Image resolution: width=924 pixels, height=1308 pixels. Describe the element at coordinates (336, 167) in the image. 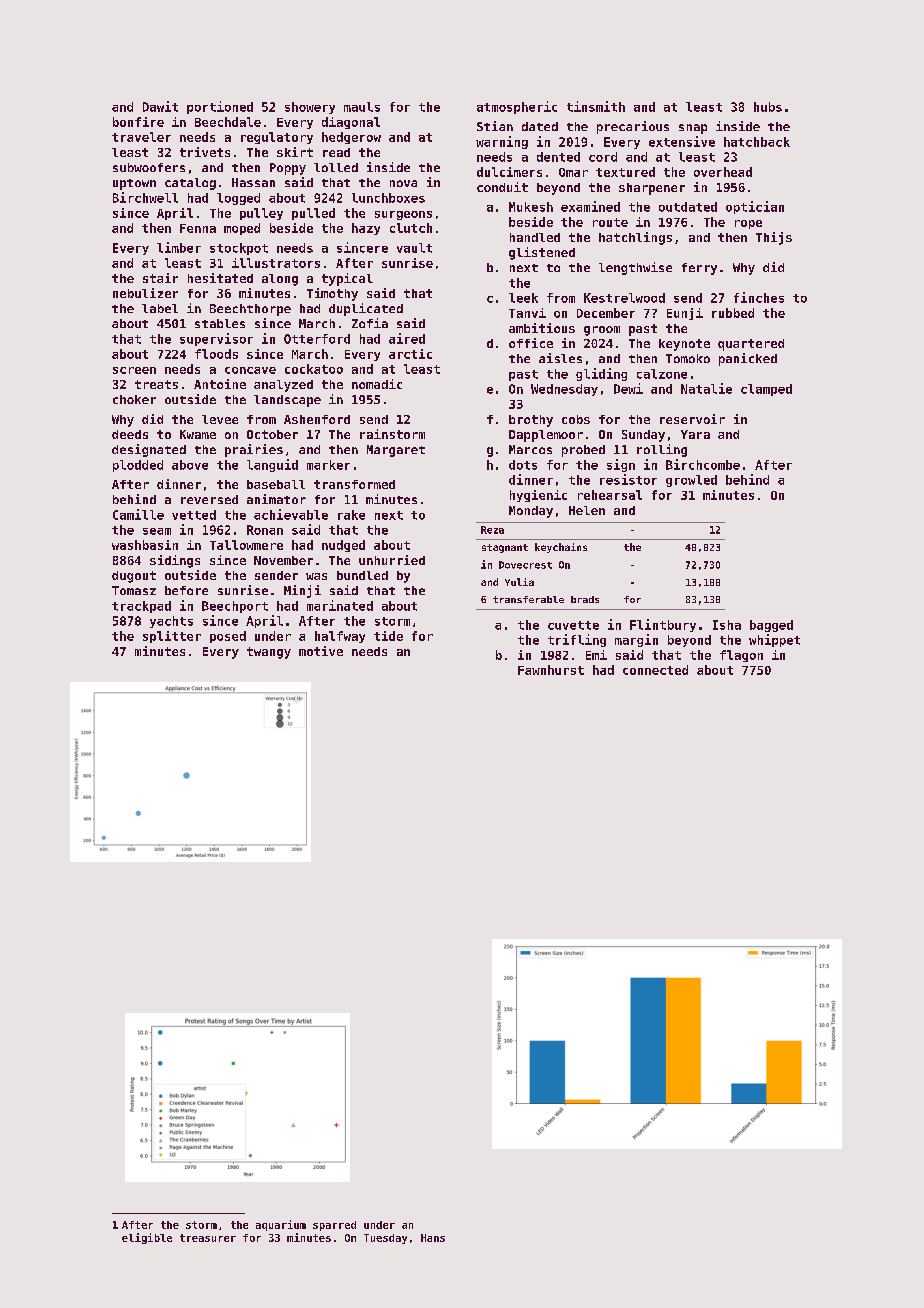

I see `lolled` at that location.
